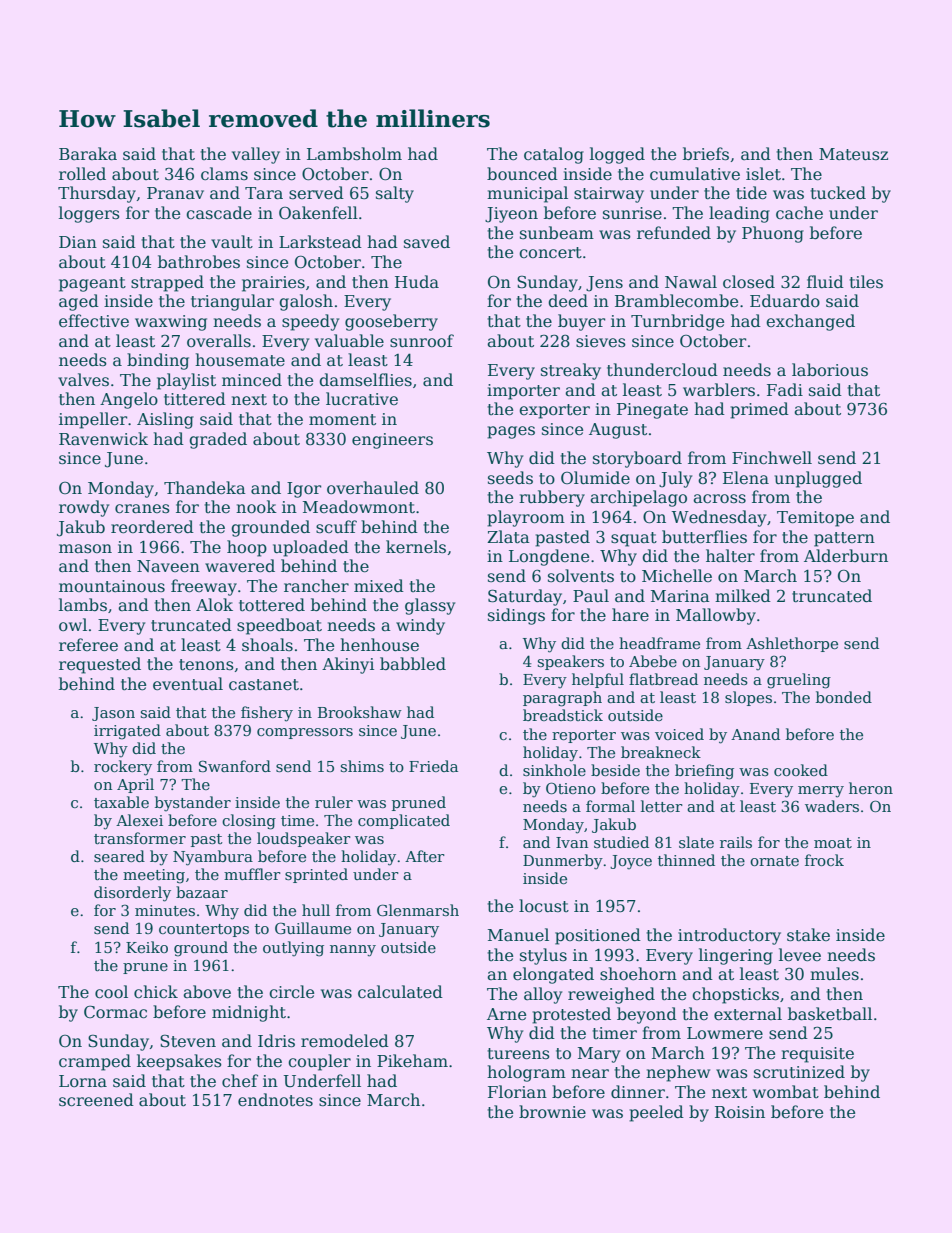 The height and width of the image is (1233, 952). What do you see at coordinates (93, 420) in the image?
I see `impeller` at bounding box center [93, 420].
